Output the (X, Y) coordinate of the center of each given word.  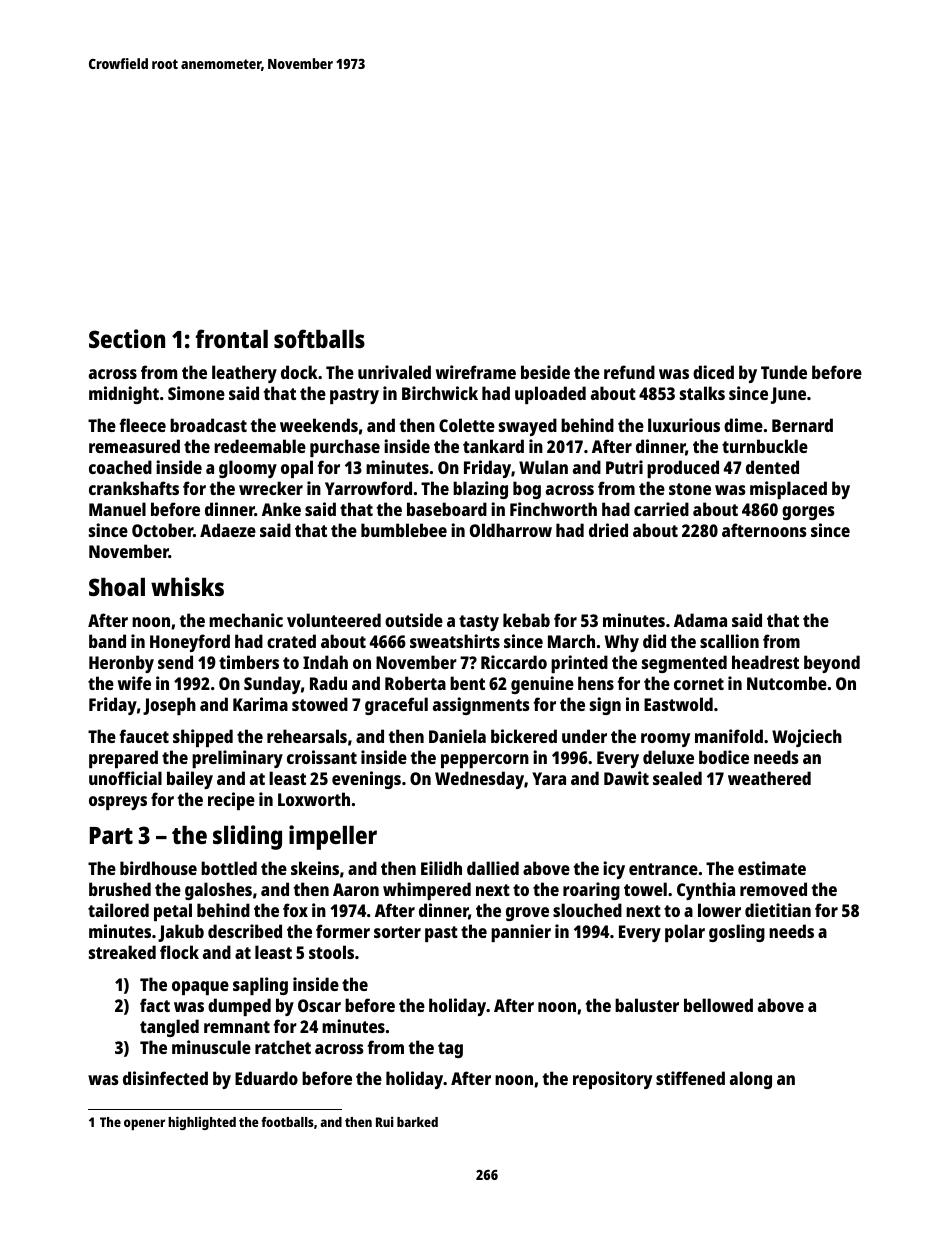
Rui (385, 1121)
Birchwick (440, 393)
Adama (700, 620)
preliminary (237, 759)
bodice (724, 757)
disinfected (165, 1078)
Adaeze (228, 530)
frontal (232, 338)
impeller (333, 837)
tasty (479, 623)
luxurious (684, 425)
